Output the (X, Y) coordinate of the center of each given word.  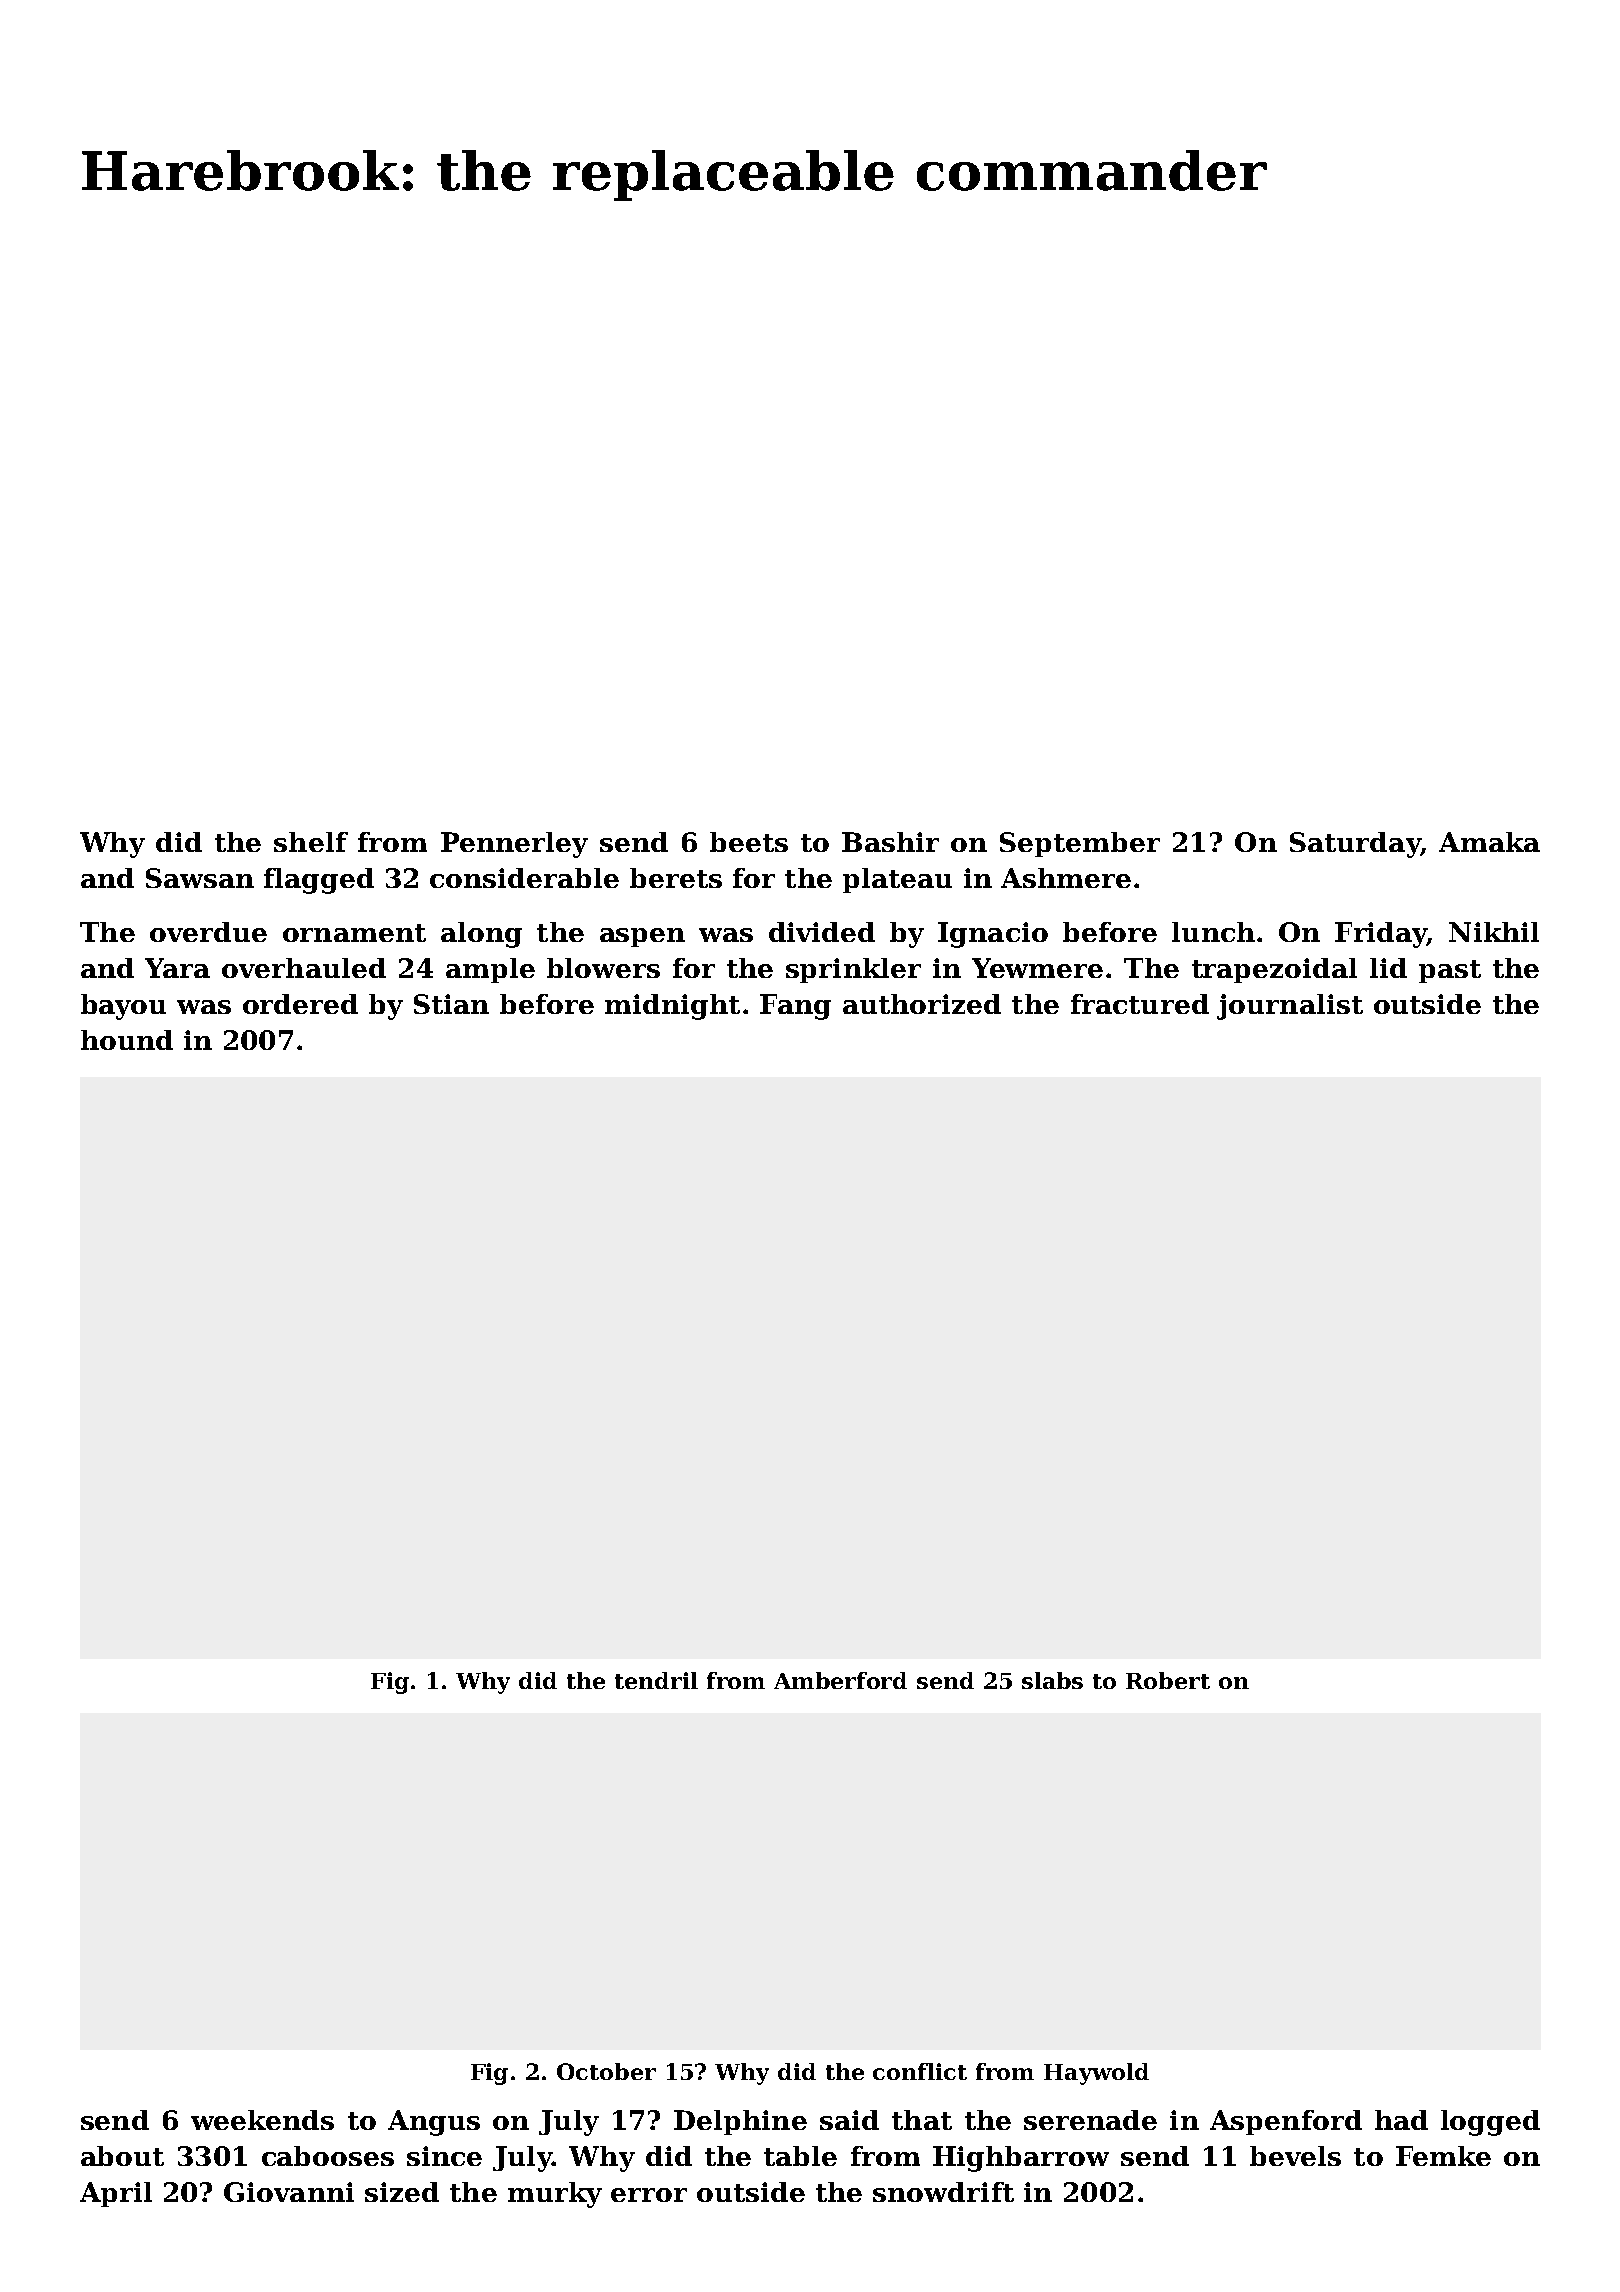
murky (555, 2195)
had (1401, 2120)
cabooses (328, 2156)
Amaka (1489, 842)
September (1080, 844)
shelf (311, 842)
